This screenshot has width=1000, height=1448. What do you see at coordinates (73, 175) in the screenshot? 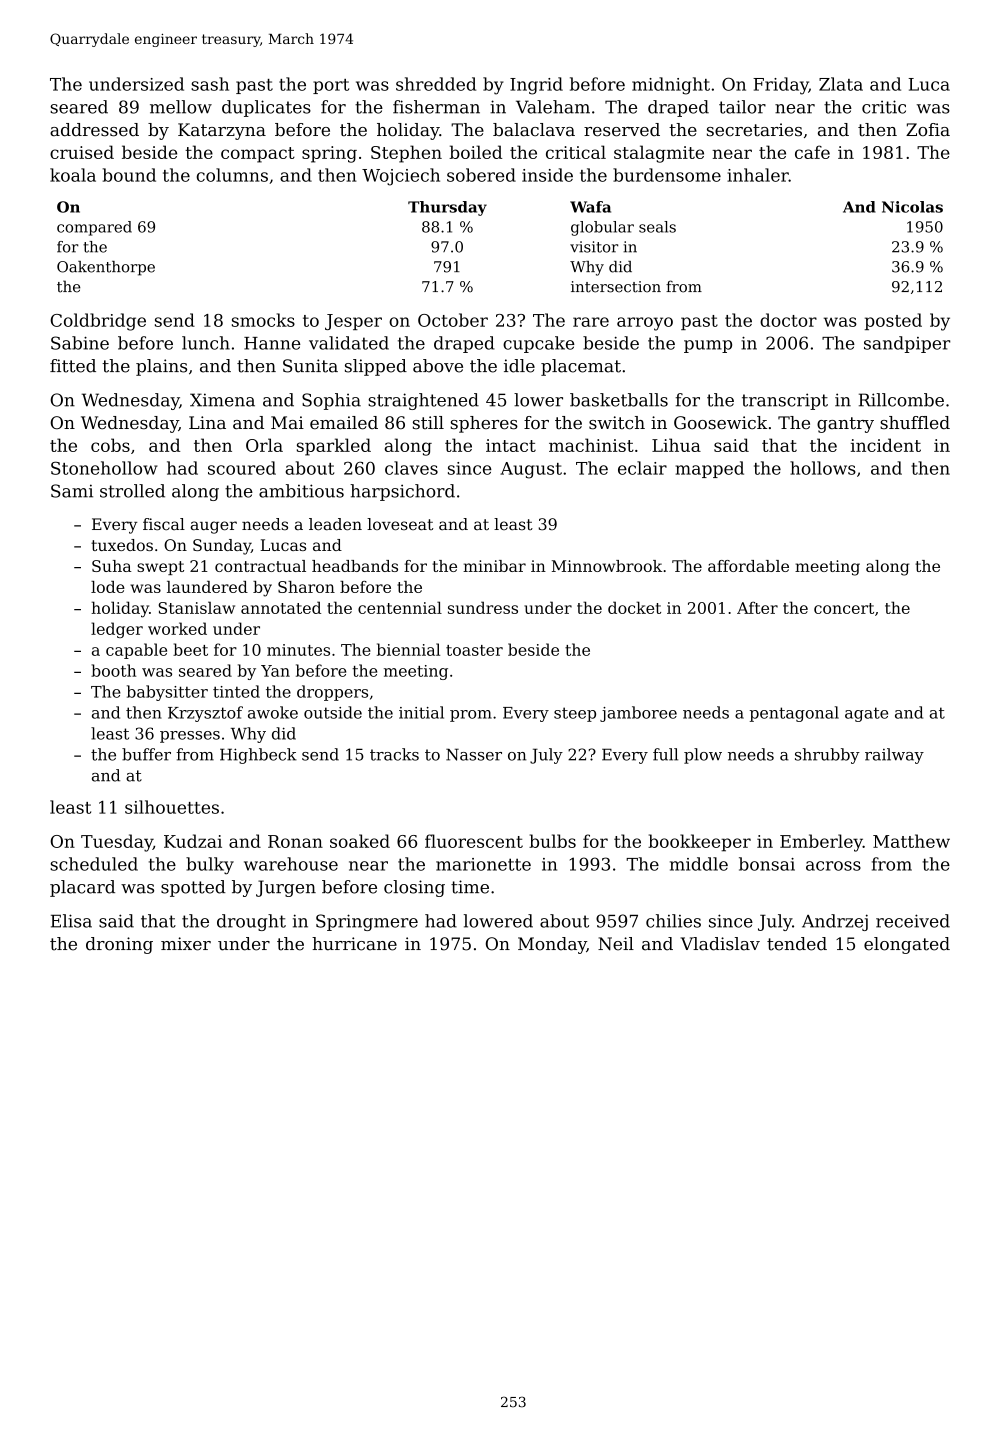
I see `koala` at bounding box center [73, 175].
